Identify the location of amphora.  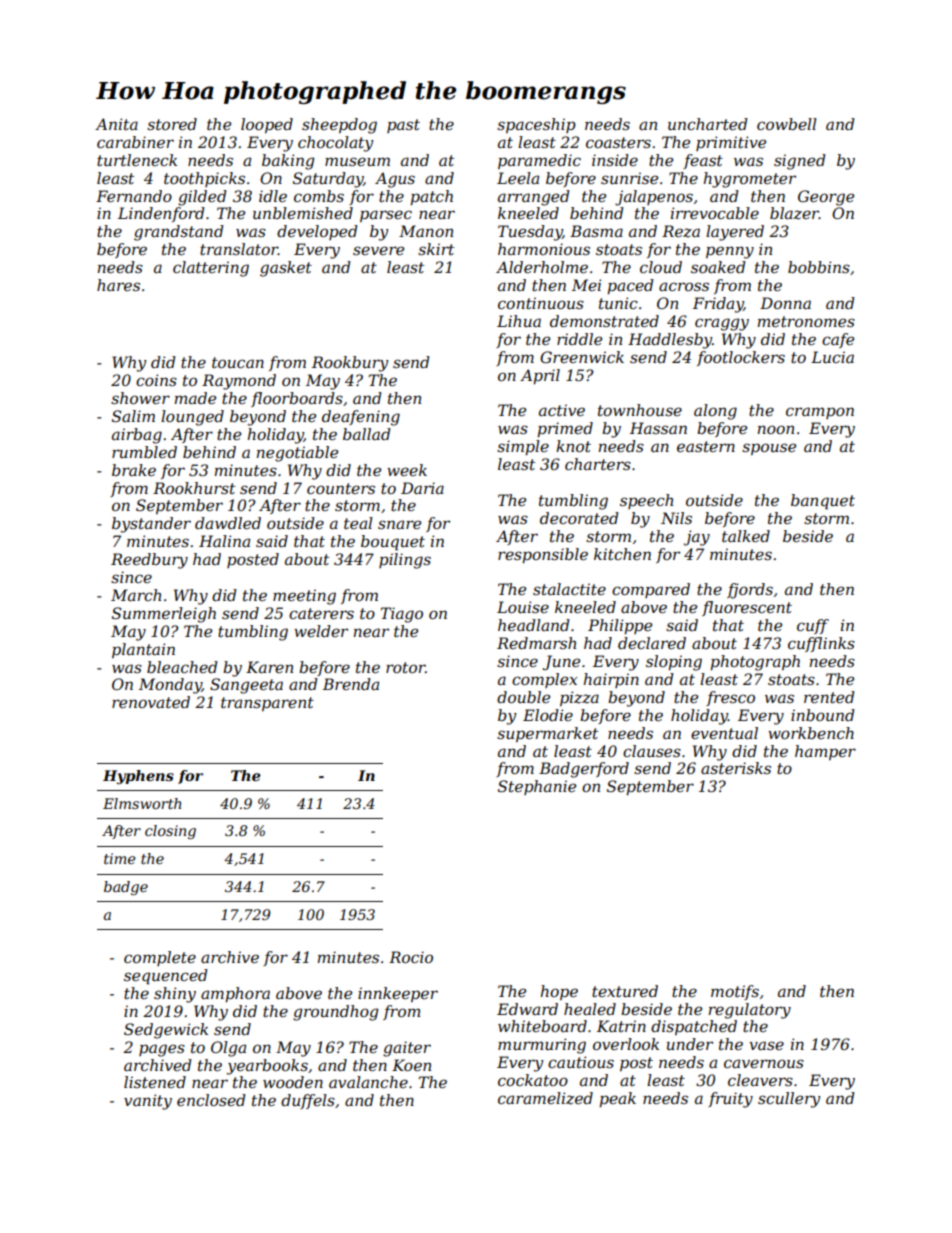
(235, 994).
